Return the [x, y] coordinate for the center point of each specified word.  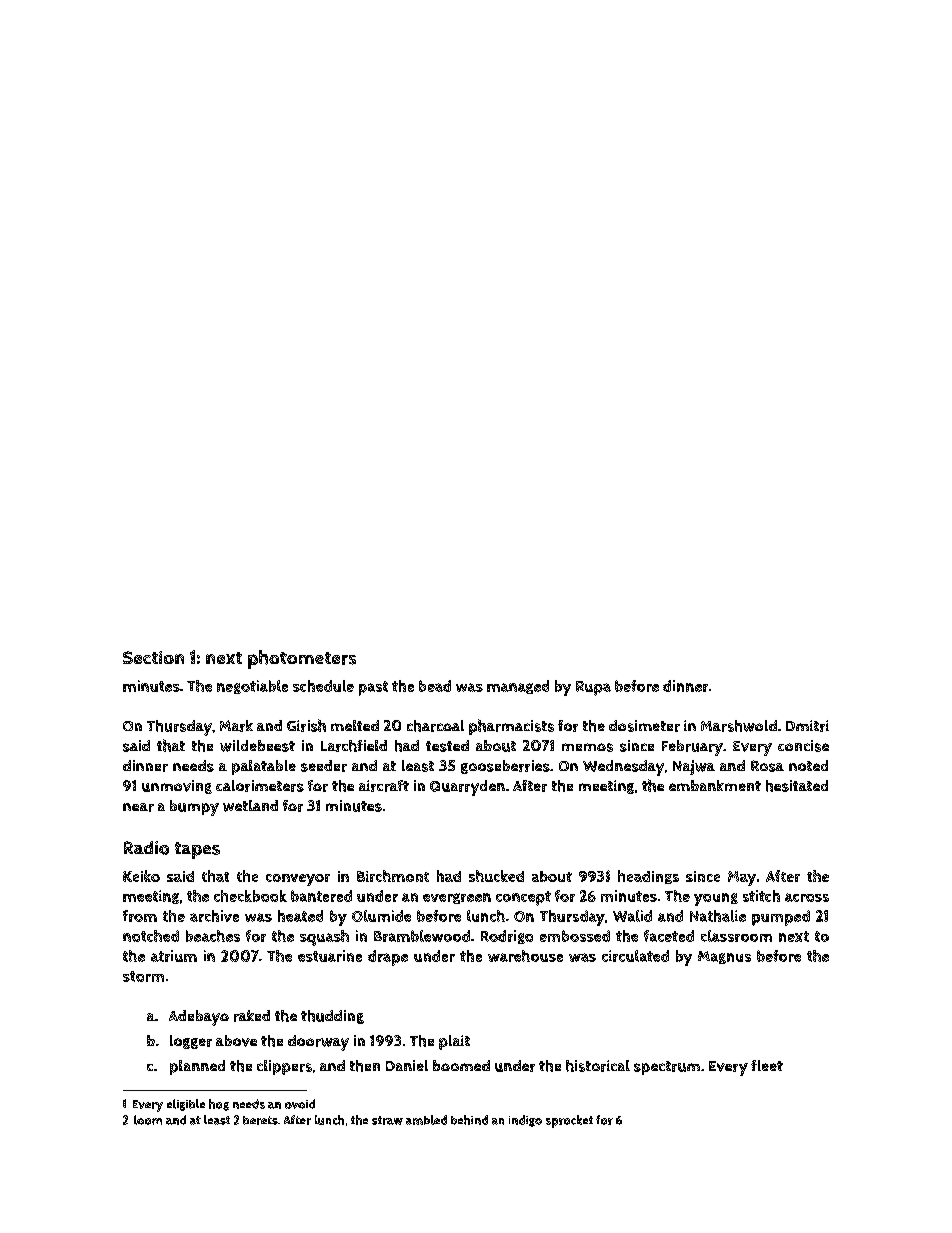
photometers [302, 659]
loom [148, 1120]
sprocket [569, 1121]
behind [469, 1120]
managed [518, 687]
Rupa [593, 688]
